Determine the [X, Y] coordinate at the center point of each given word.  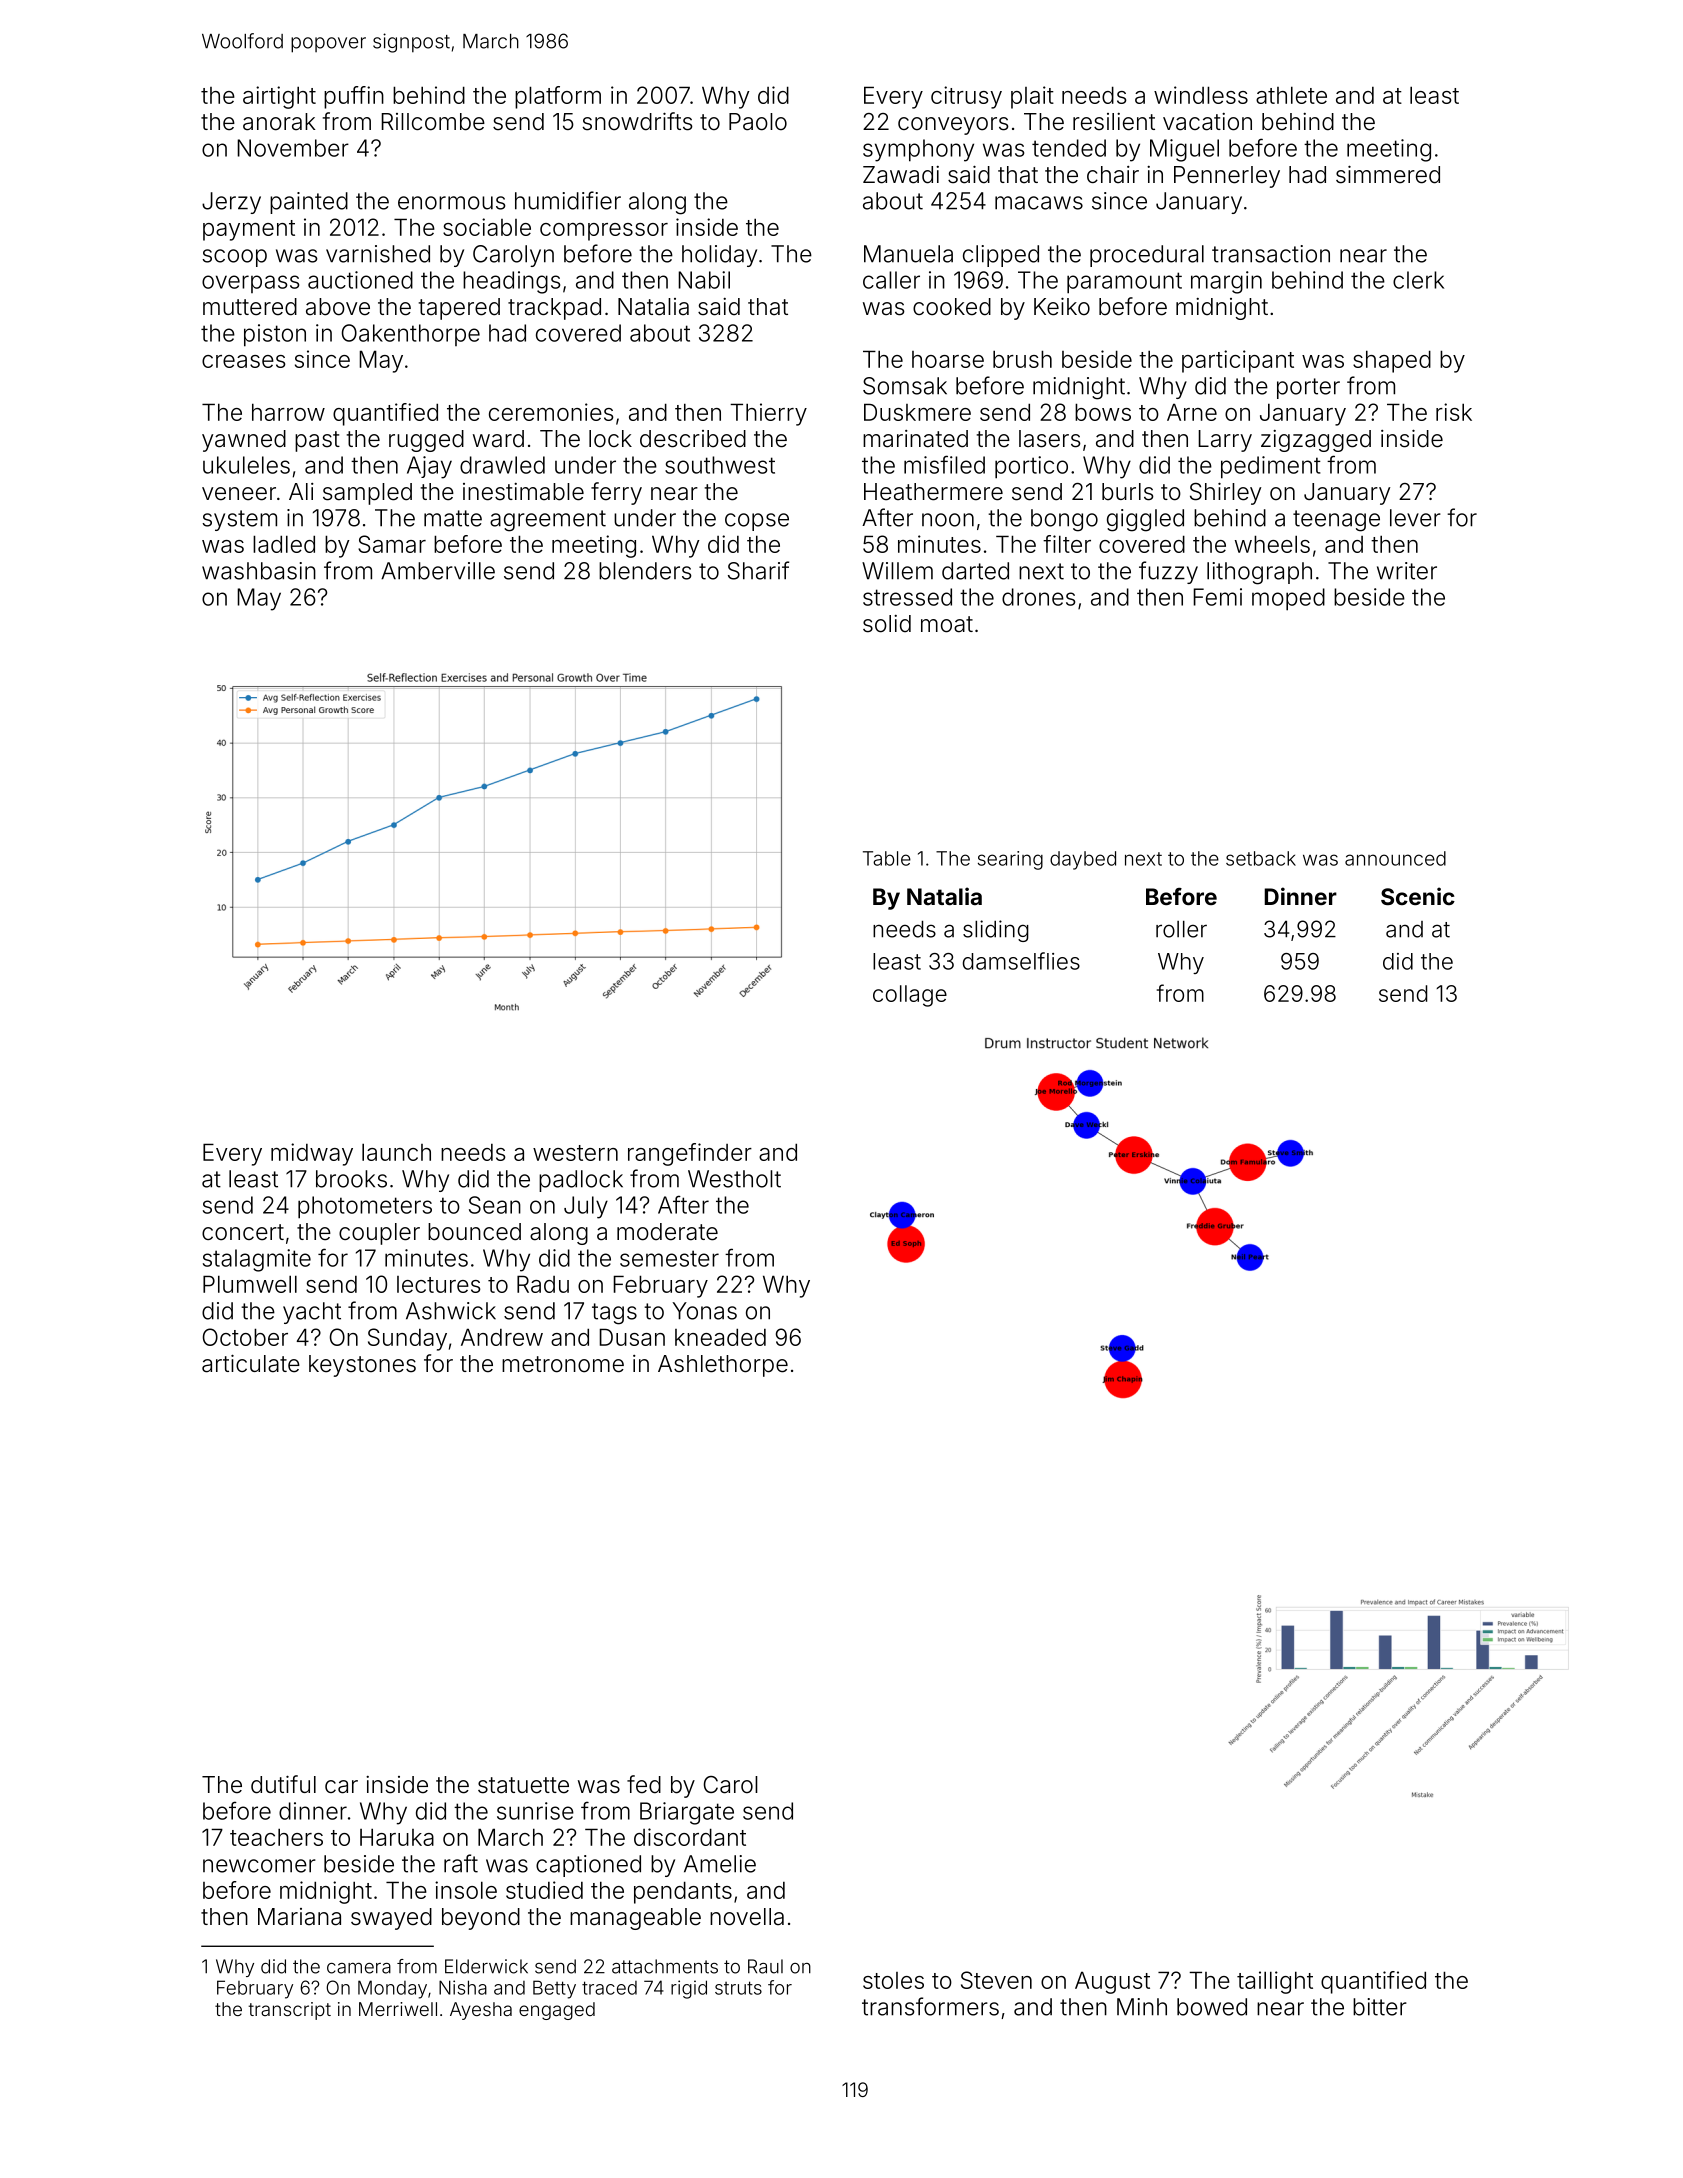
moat [947, 624]
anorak [279, 122]
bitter [1380, 2007]
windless [1201, 95]
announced [1395, 858]
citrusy [966, 97]
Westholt [734, 1179]
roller [1181, 929]
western [575, 1153]
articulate [251, 1363]
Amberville [438, 571]
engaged [557, 2011]
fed [644, 1784]
